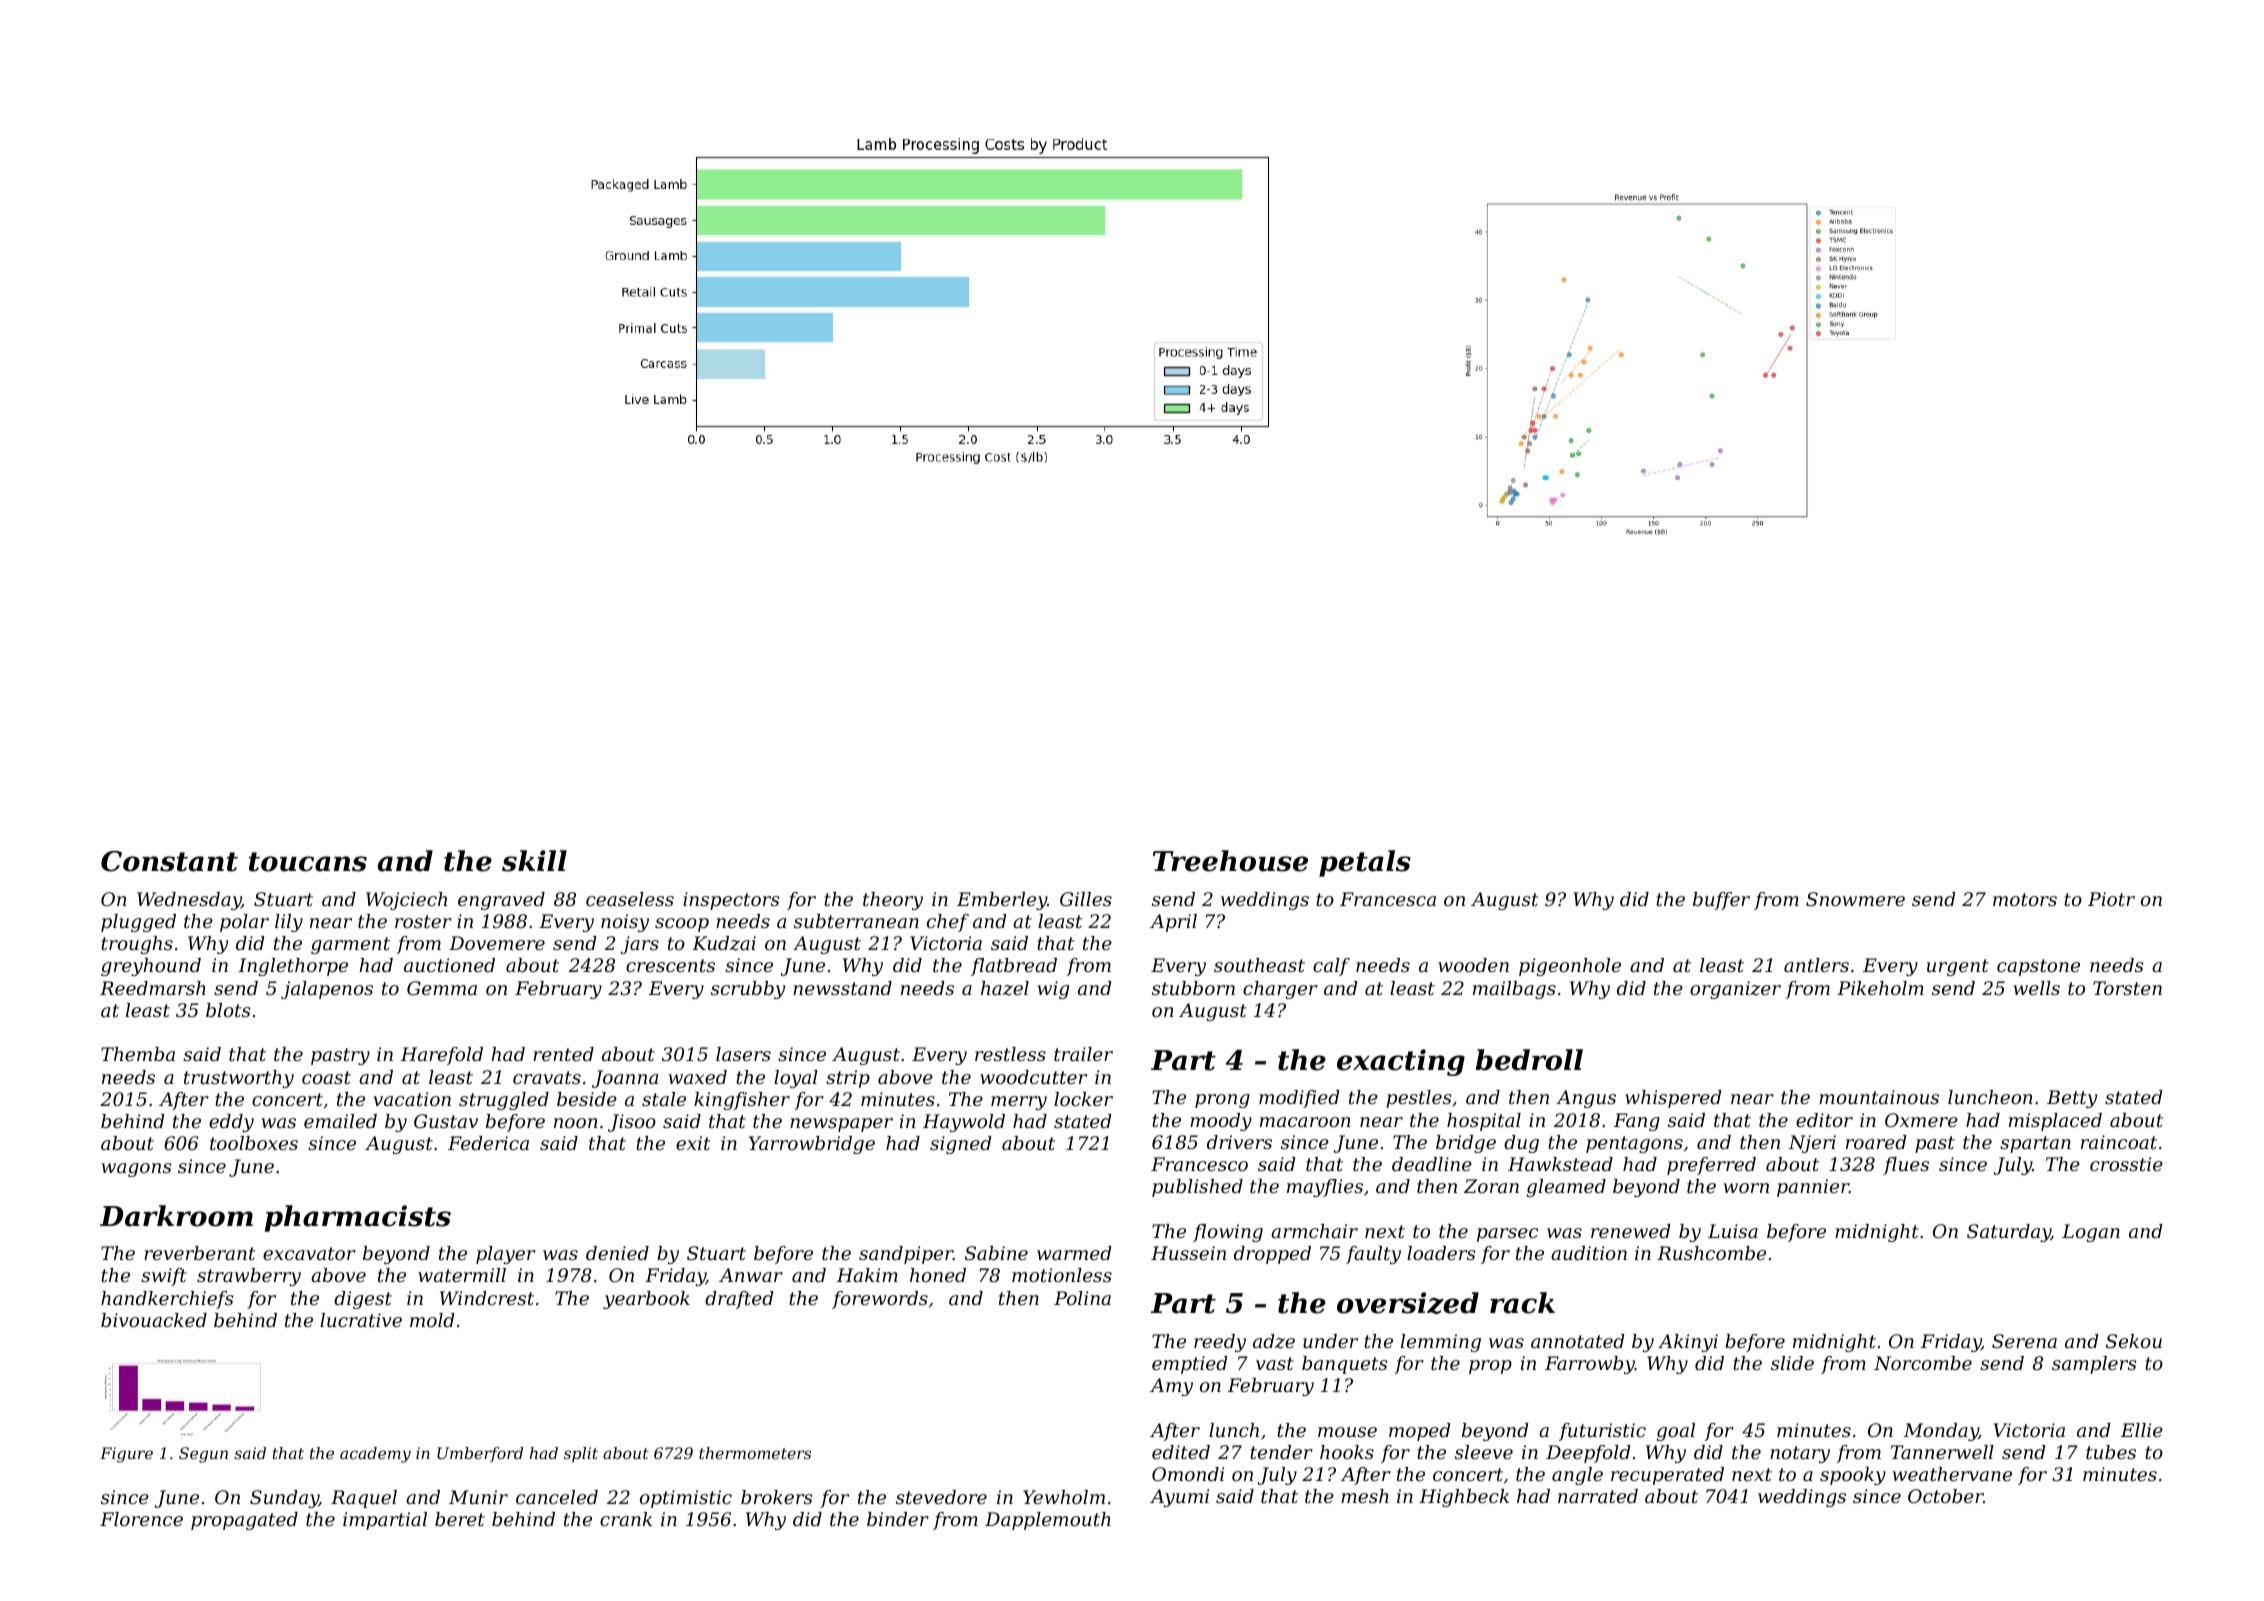  I want to click on noisy, so click(625, 923).
